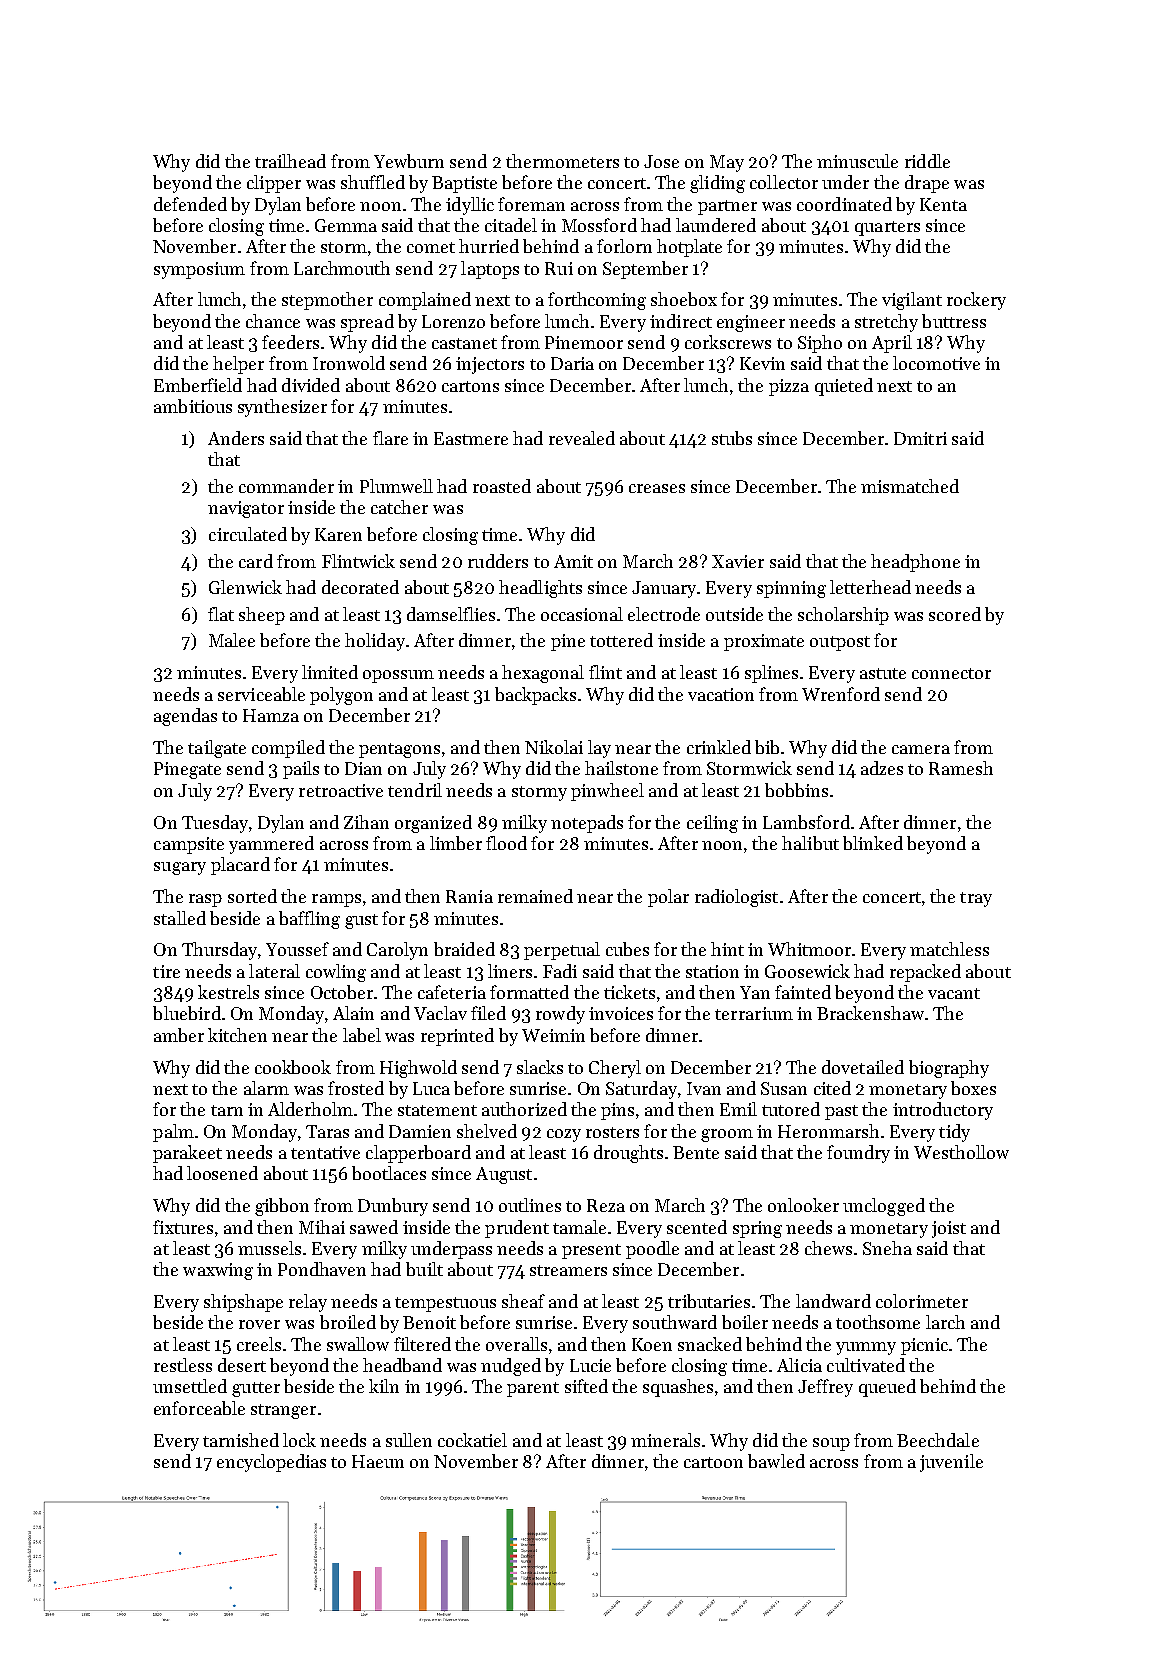  What do you see at coordinates (863, 1067) in the page?
I see `dovetailed` at bounding box center [863, 1067].
